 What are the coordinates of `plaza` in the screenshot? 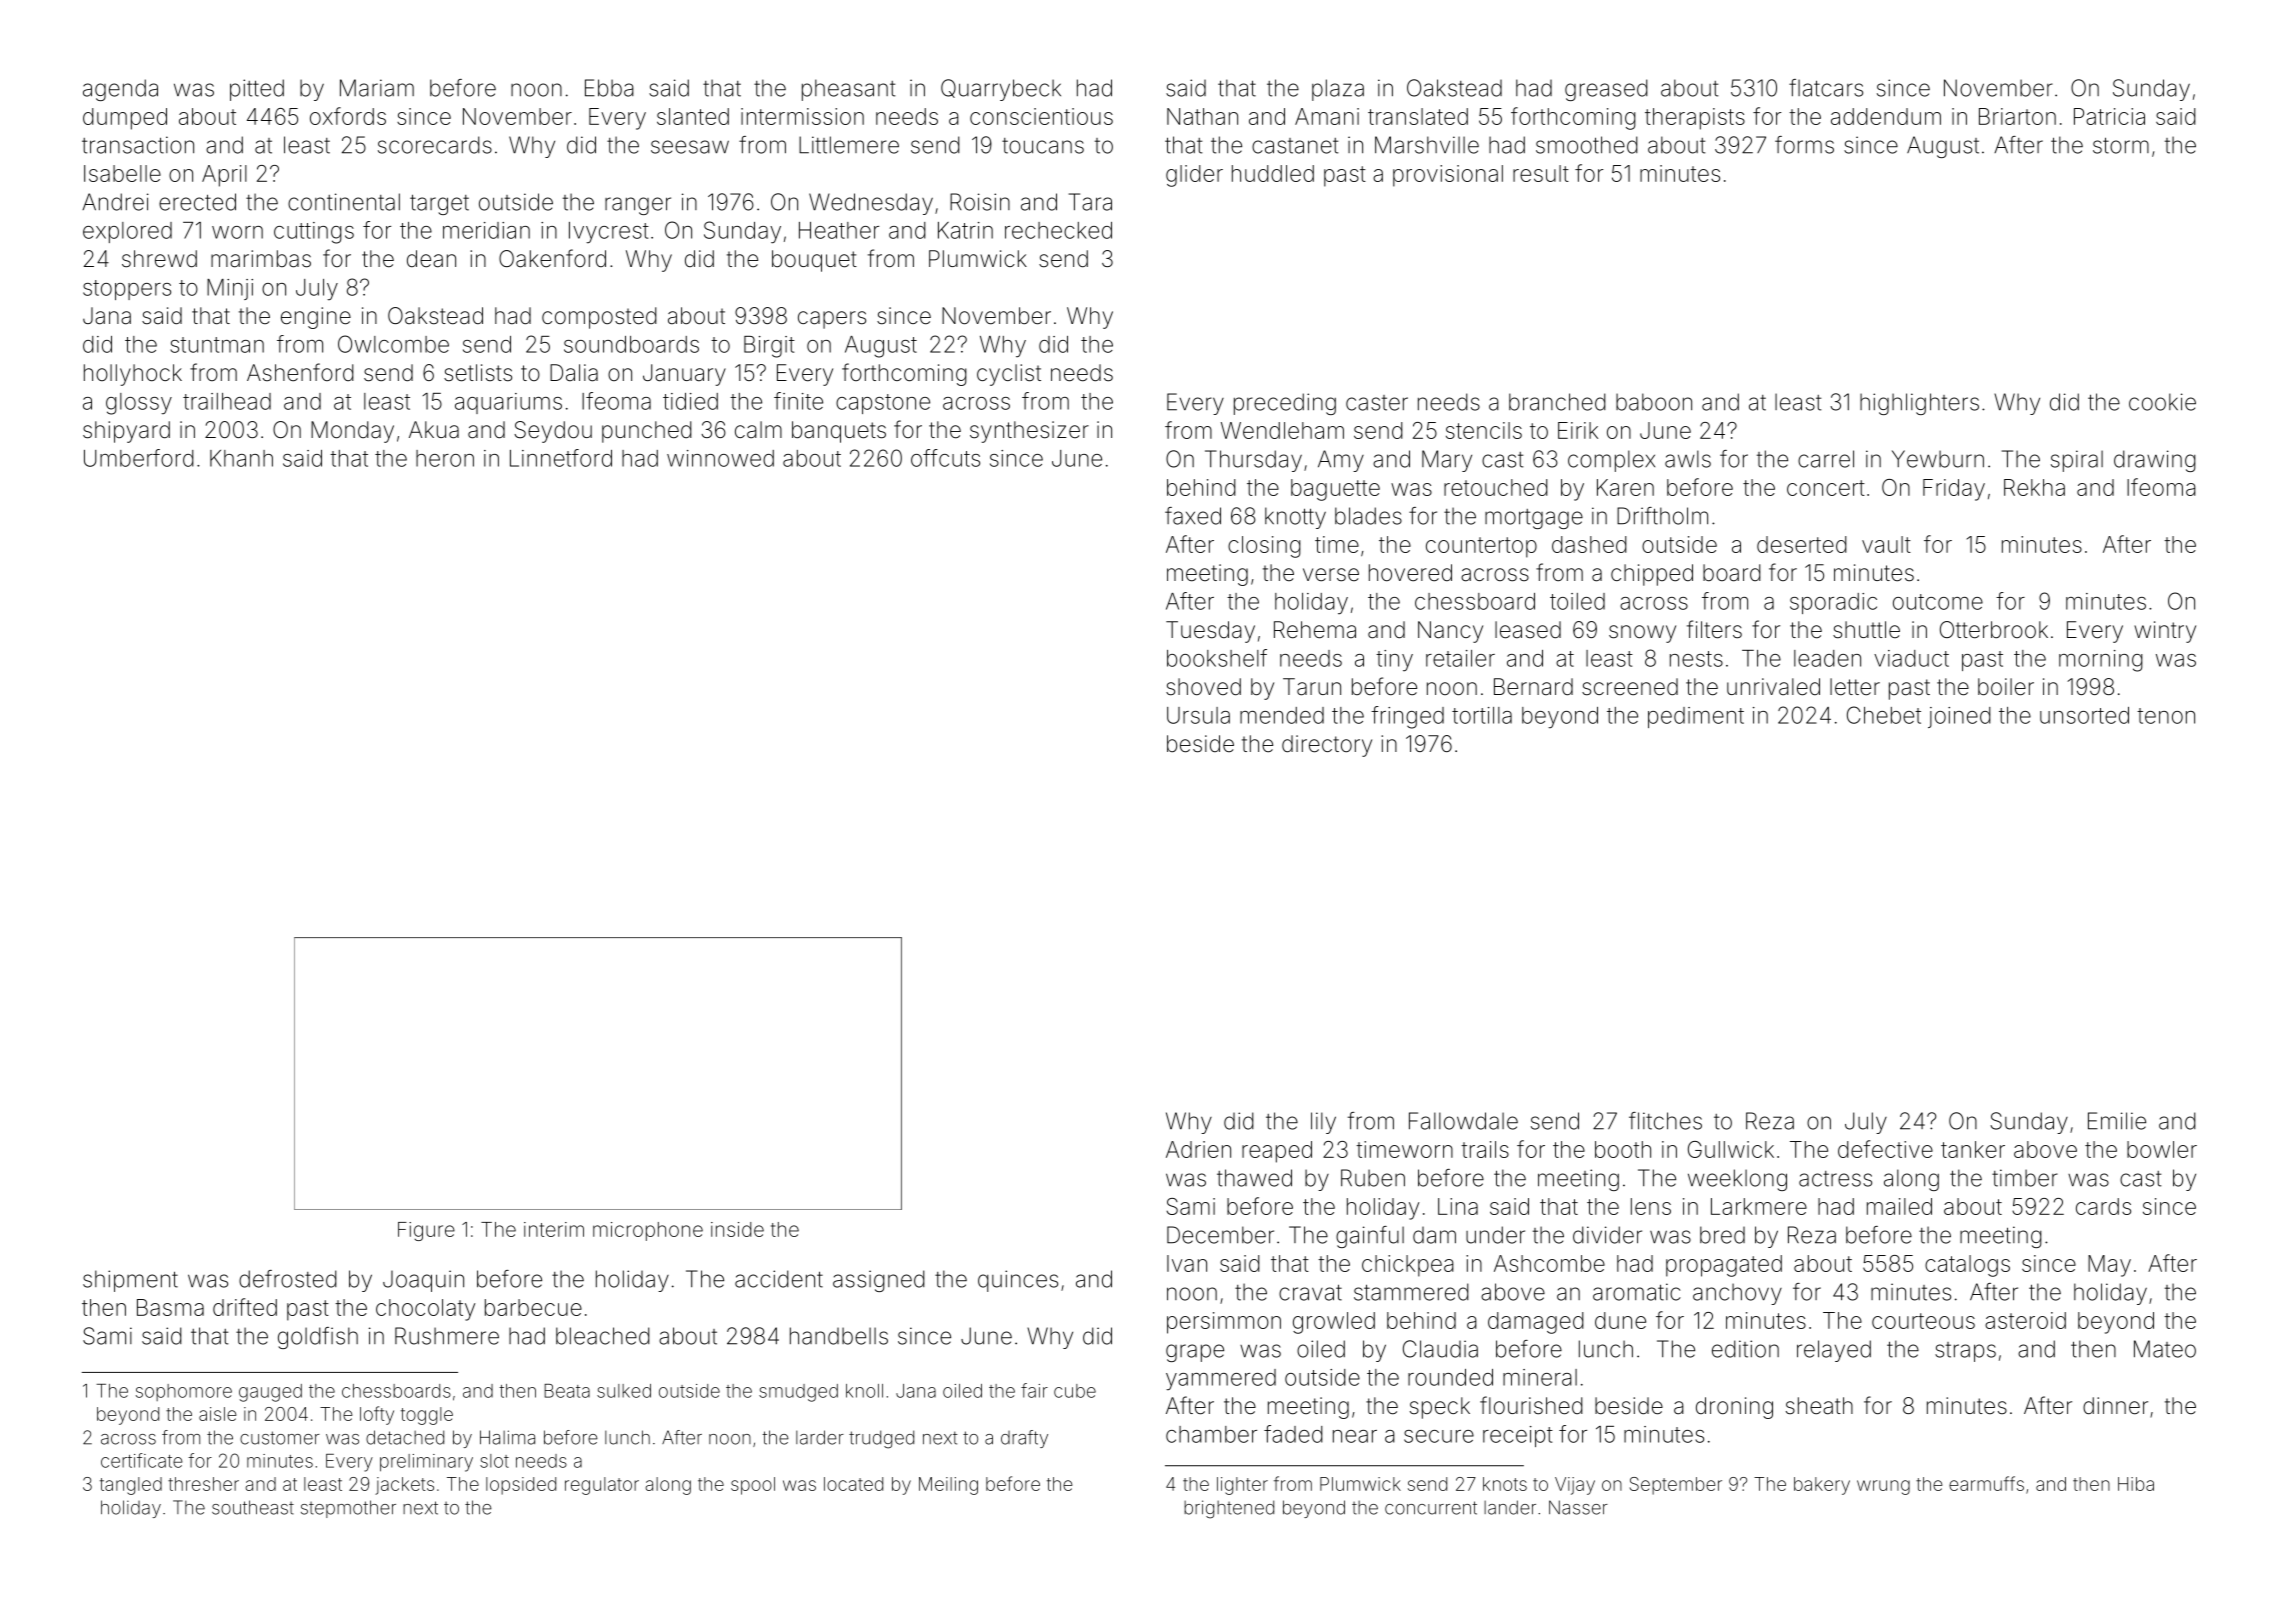 It's located at (1338, 90).
